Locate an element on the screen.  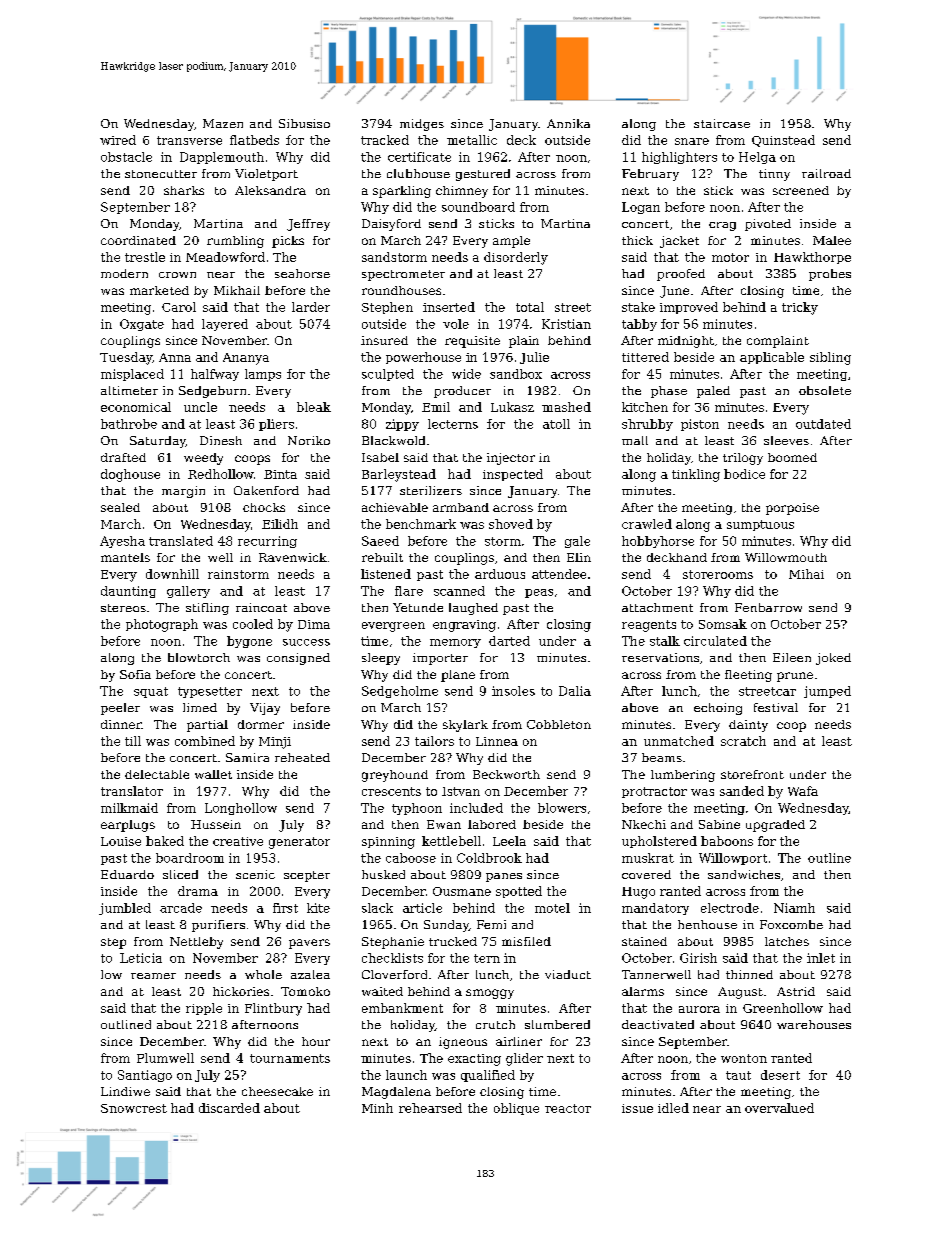
viaduct is located at coordinates (568, 974).
